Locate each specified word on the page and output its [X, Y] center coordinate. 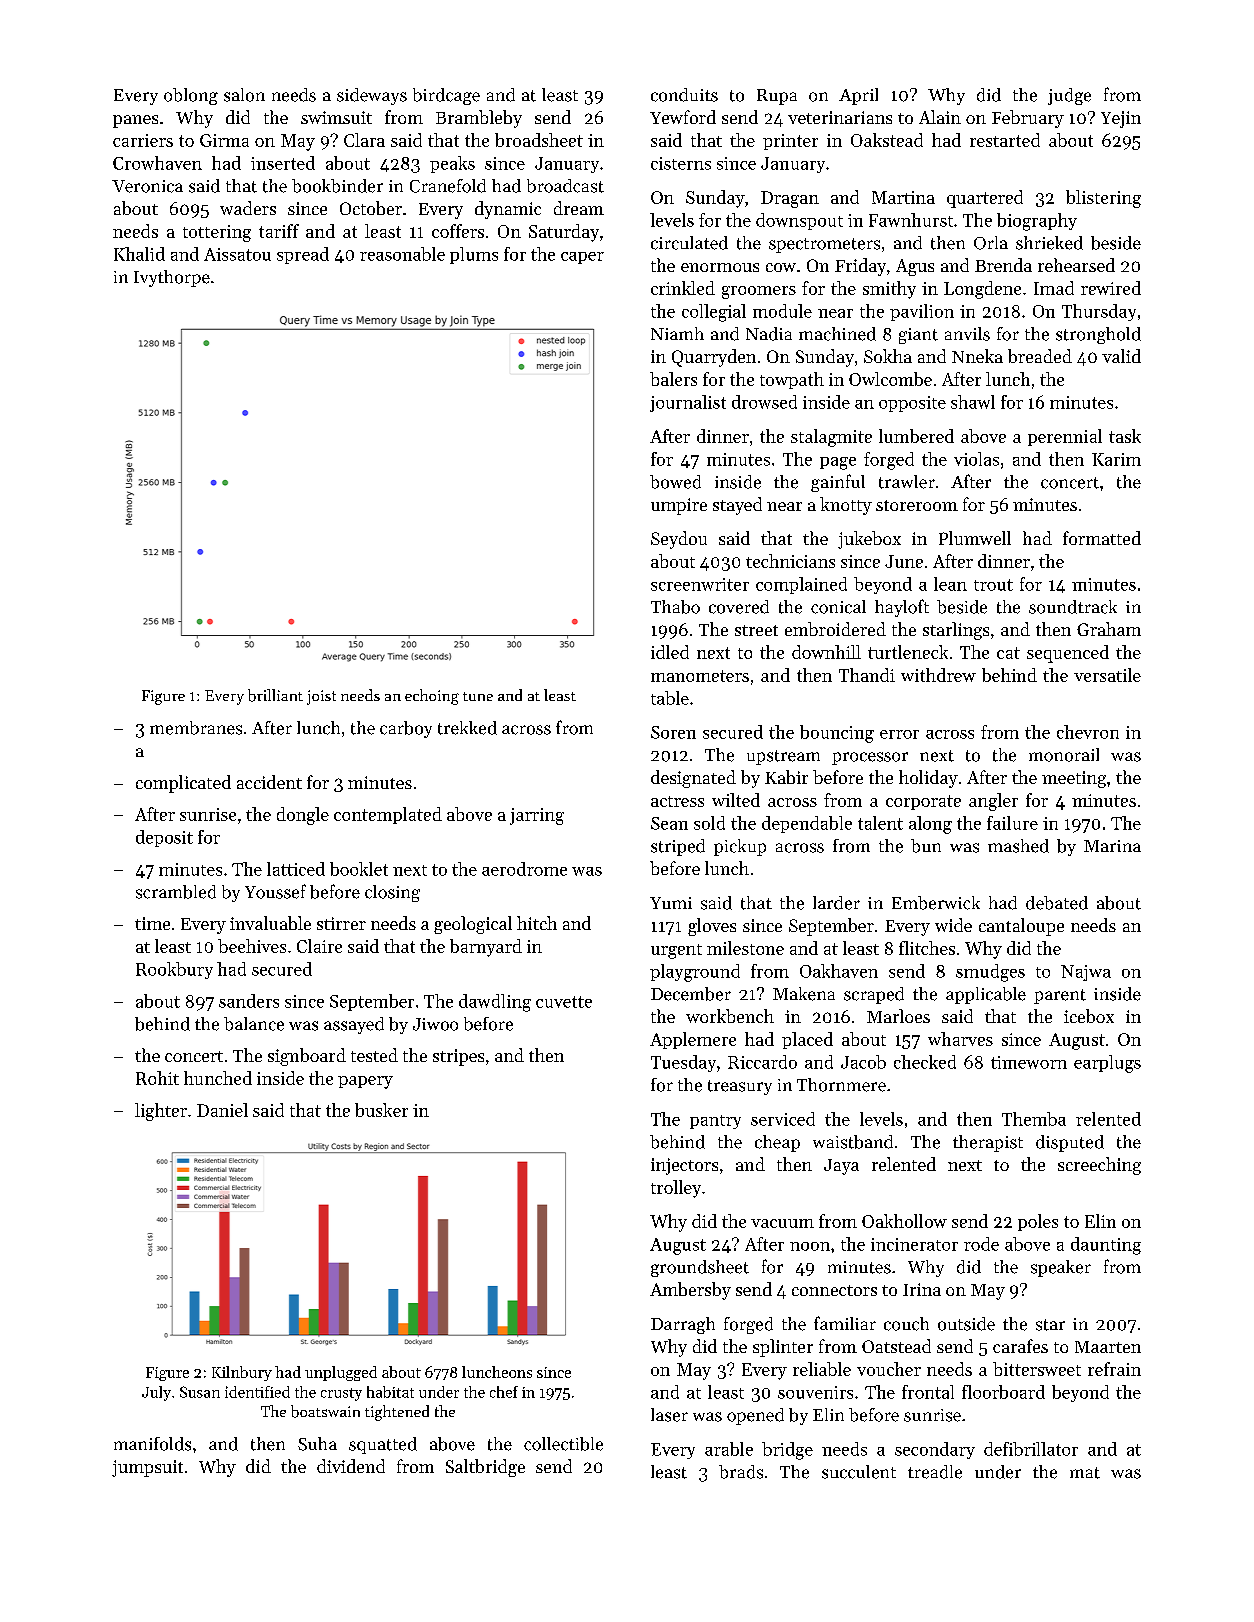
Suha [317, 1444]
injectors [684, 1166]
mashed [1018, 846]
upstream [783, 757]
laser [669, 1415]
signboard [307, 1057]
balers [673, 379]
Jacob [863, 1062]
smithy [889, 290]
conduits [684, 95]
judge [1069, 96]
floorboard [1003, 1392]
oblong [191, 96]
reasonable [402, 254]
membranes [196, 728]
